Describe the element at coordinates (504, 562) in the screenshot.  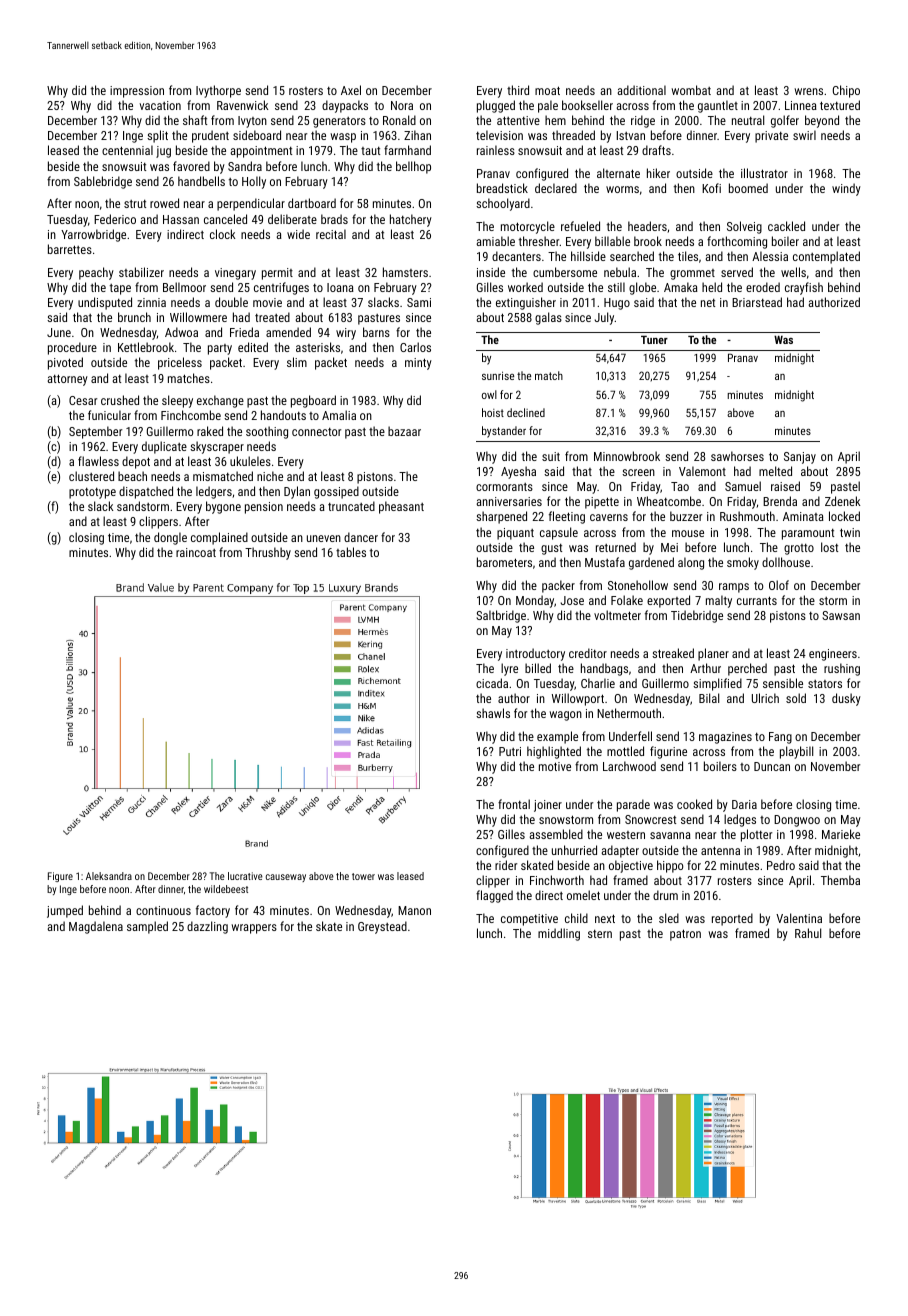
I see `barometers` at that location.
